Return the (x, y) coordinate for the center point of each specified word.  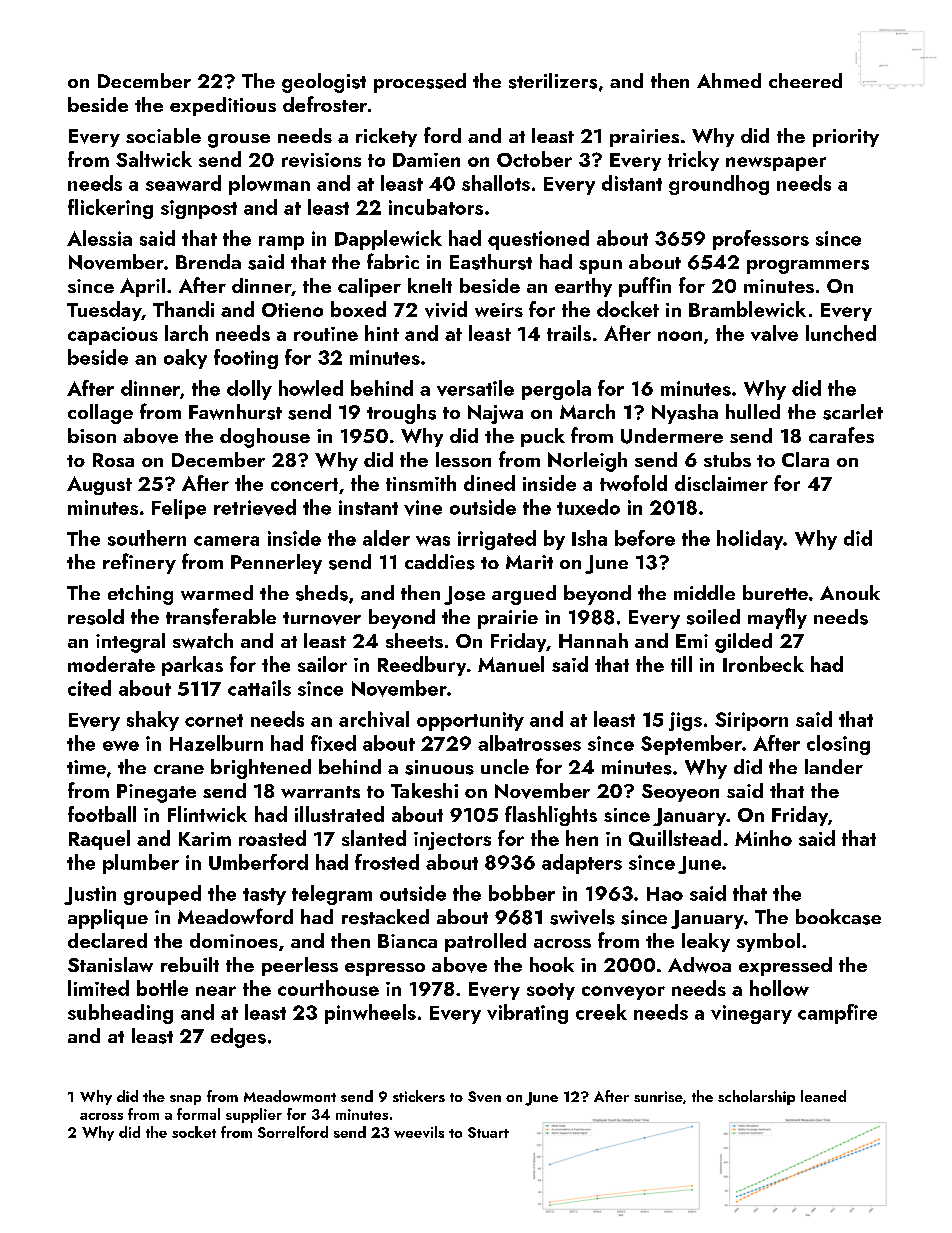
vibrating (527, 1014)
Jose (464, 595)
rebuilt (190, 964)
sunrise (658, 1096)
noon (680, 336)
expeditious (223, 106)
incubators (436, 207)
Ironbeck (763, 664)
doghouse (265, 438)
